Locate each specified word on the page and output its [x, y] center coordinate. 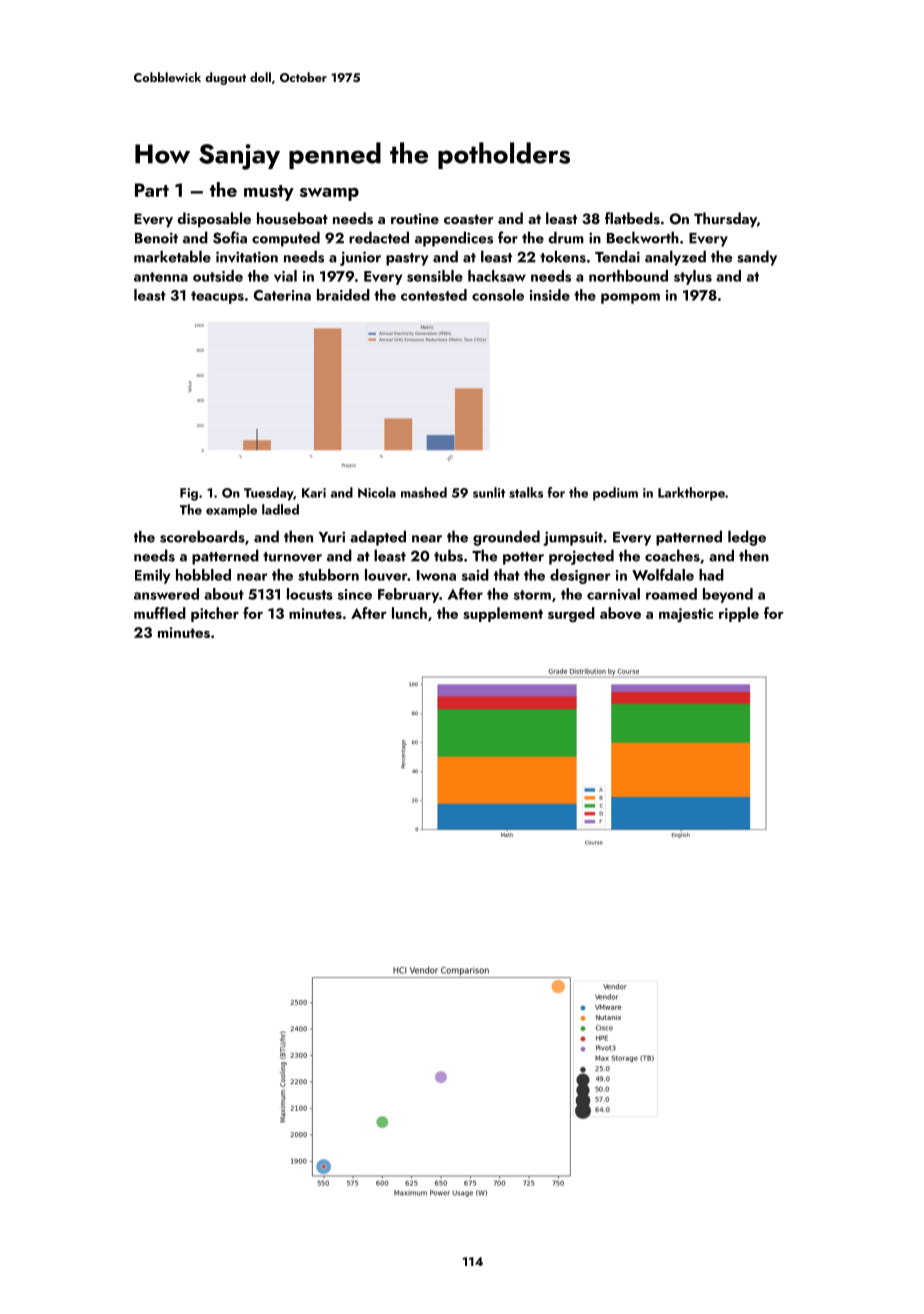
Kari [314, 493]
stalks [526, 492]
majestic [686, 615]
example [231, 511]
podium [615, 494]
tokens [563, 256]
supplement [503, 614]
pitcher [215, 614]
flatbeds [632, 218]
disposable [214, 220]
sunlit [489, 492]
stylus [693, 277]
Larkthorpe [691, 494]
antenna [161, 277]
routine [415, 218]
